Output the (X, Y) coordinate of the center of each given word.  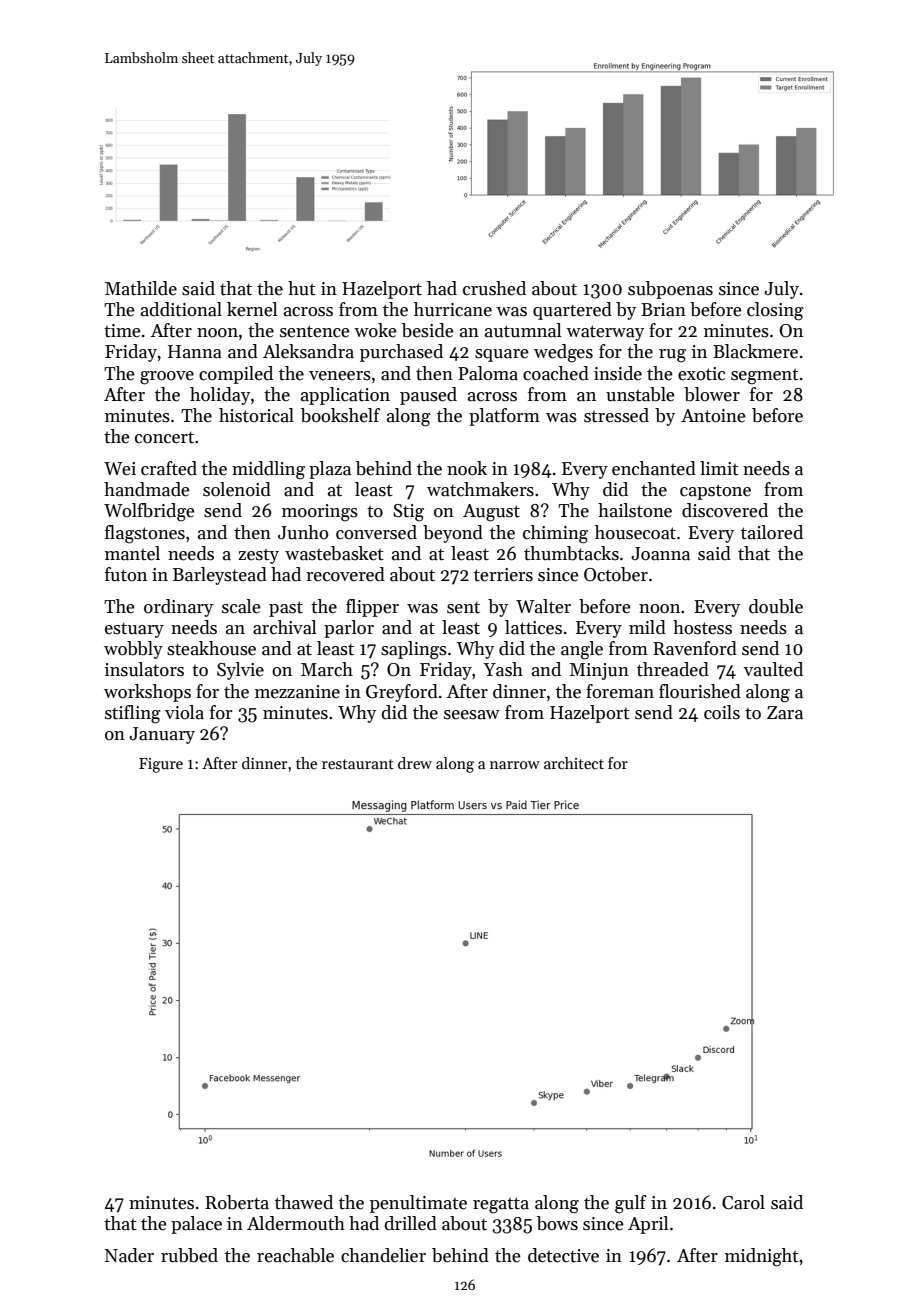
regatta (501, 1205)
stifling (133, 714)
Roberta (237, 1202)
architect (574, 763)
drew (415, 763)
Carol (743, 1202)
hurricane (453, 309)
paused (428, 396)
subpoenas (670, 290)
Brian (663, 310)
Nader (129, 1255)
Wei (120, 469)
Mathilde (141, 288)
